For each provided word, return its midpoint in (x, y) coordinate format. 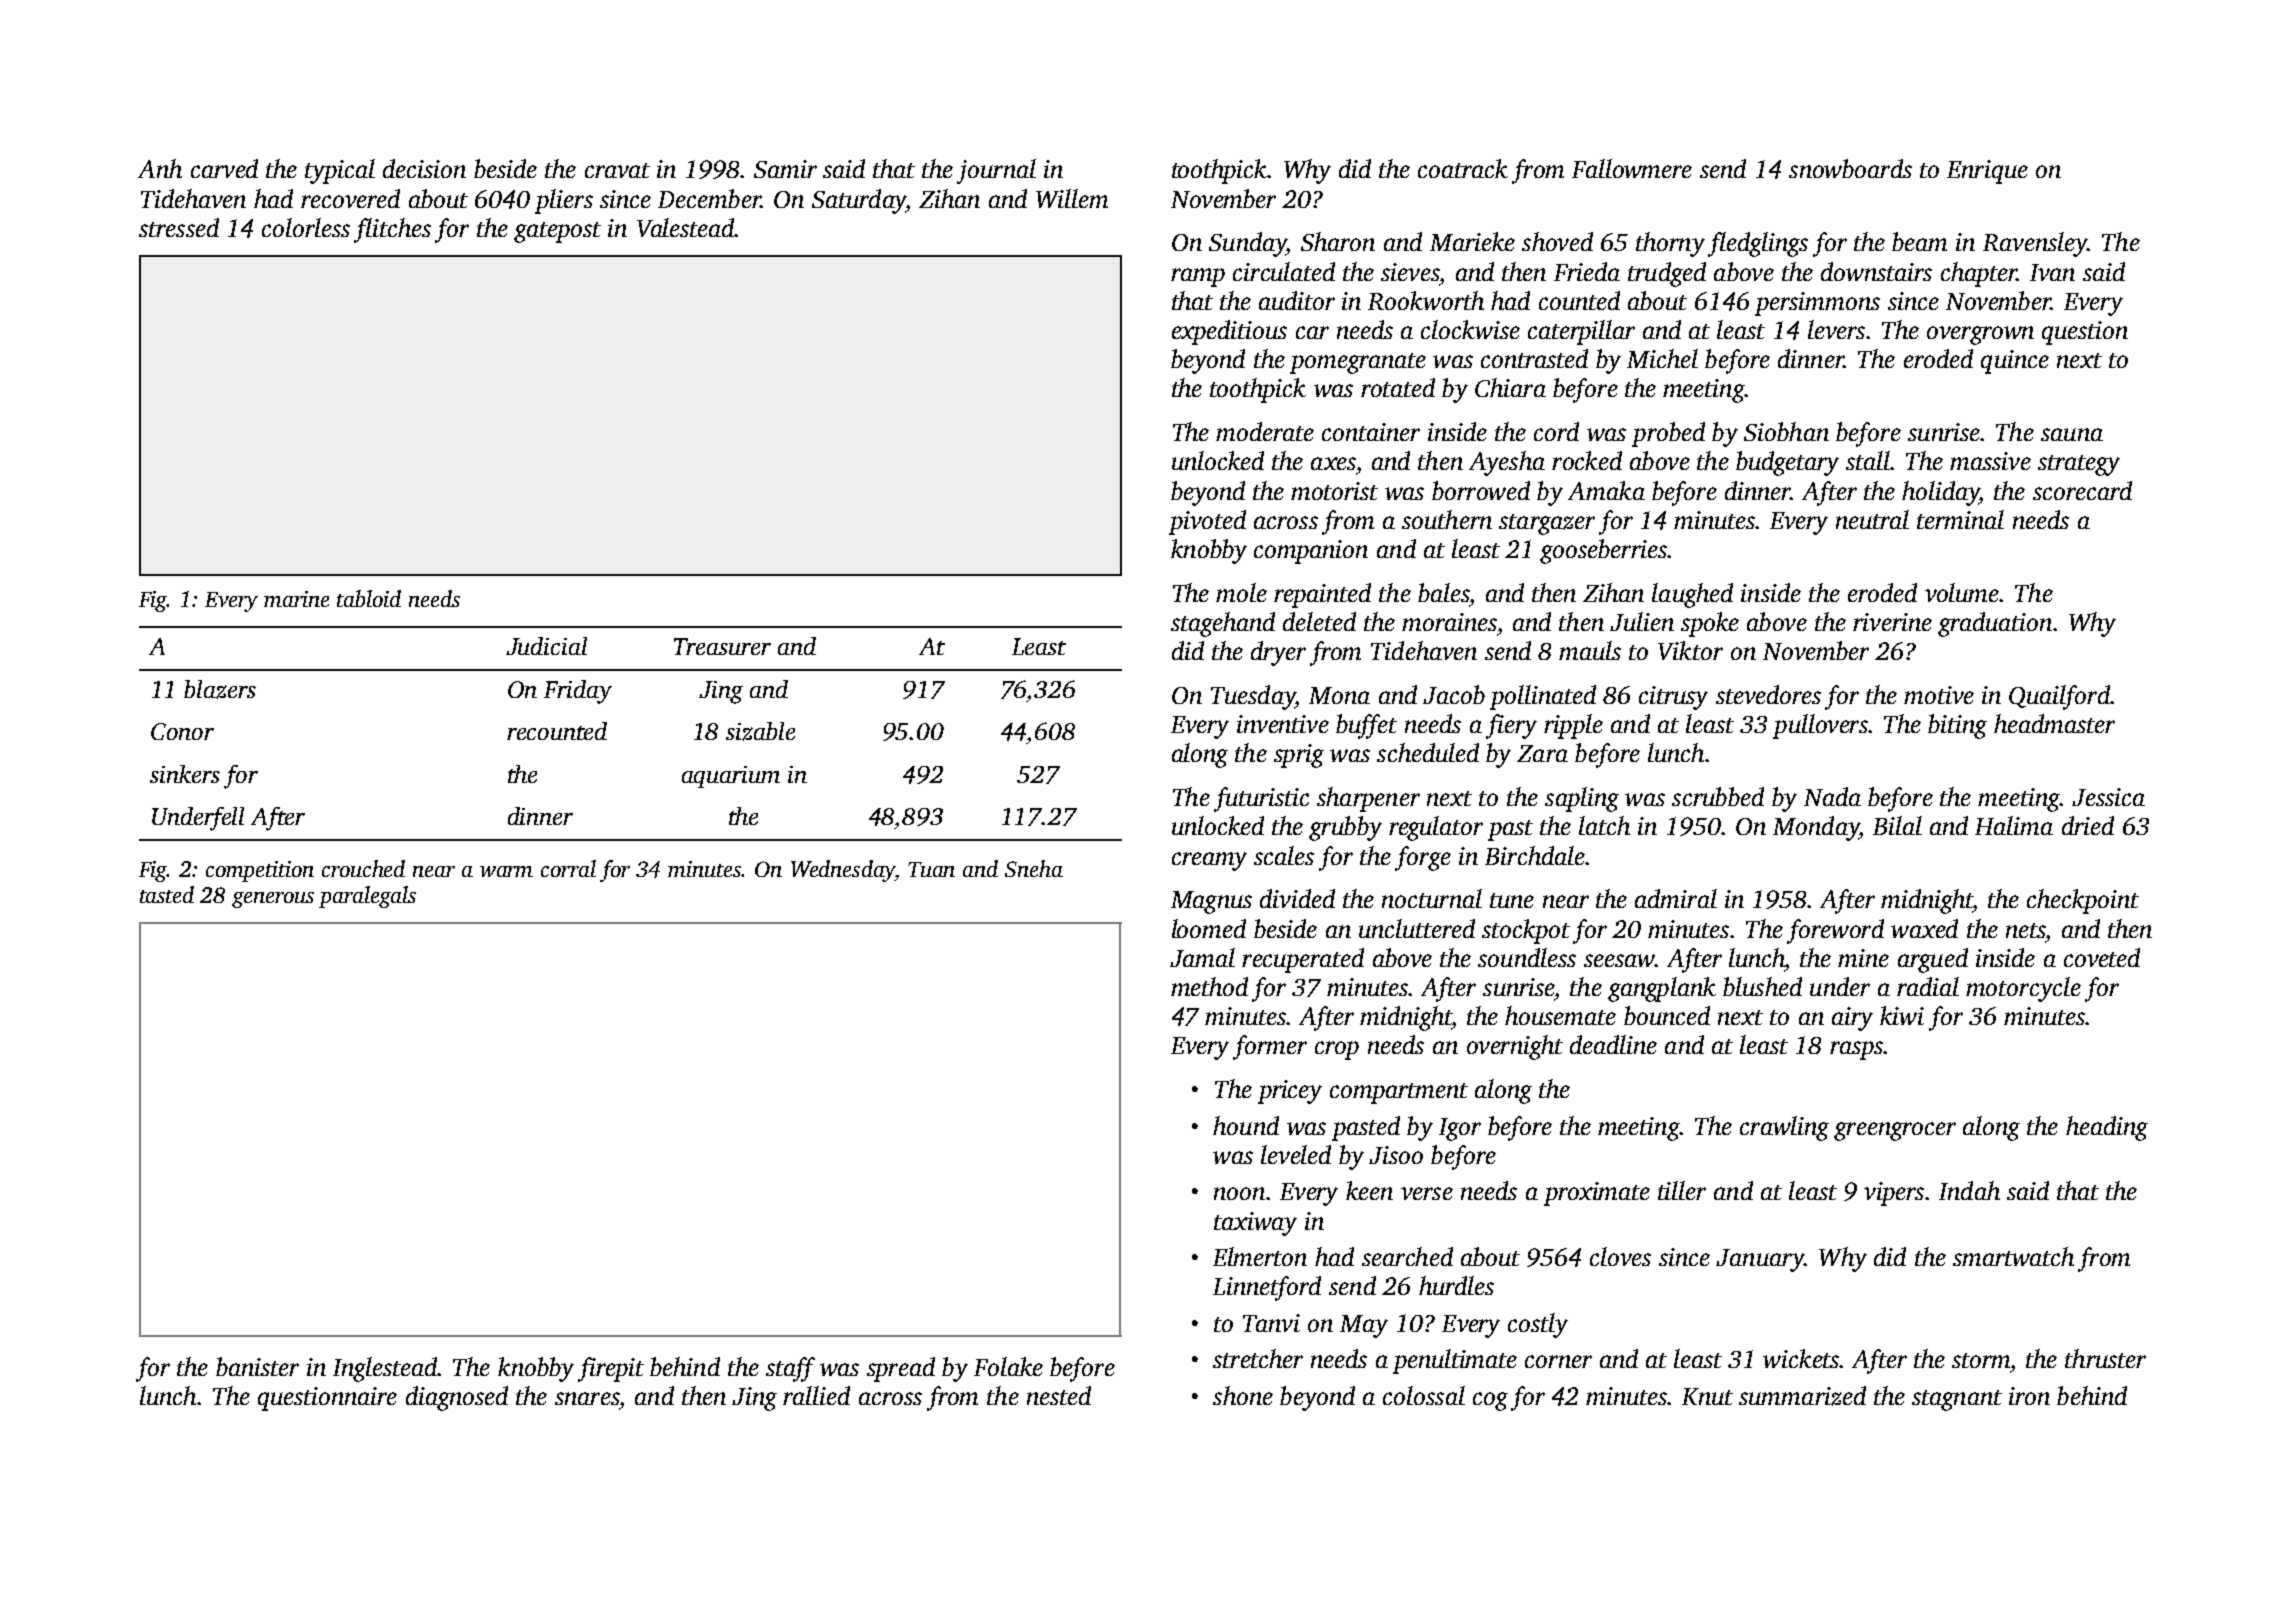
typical (340, 171)
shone (1243, 1395)
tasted (167, 894)
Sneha (1034, 868)
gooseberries (1603, 551)
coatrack (1463, 168)
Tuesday (1253, 697)
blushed (1762, 986)
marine (296, 599)
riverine (1892, 622)
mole (1241, 592)
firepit (611, 1369)
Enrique (1987, 172)
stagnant (1957, 1400)
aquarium (731, 777)
